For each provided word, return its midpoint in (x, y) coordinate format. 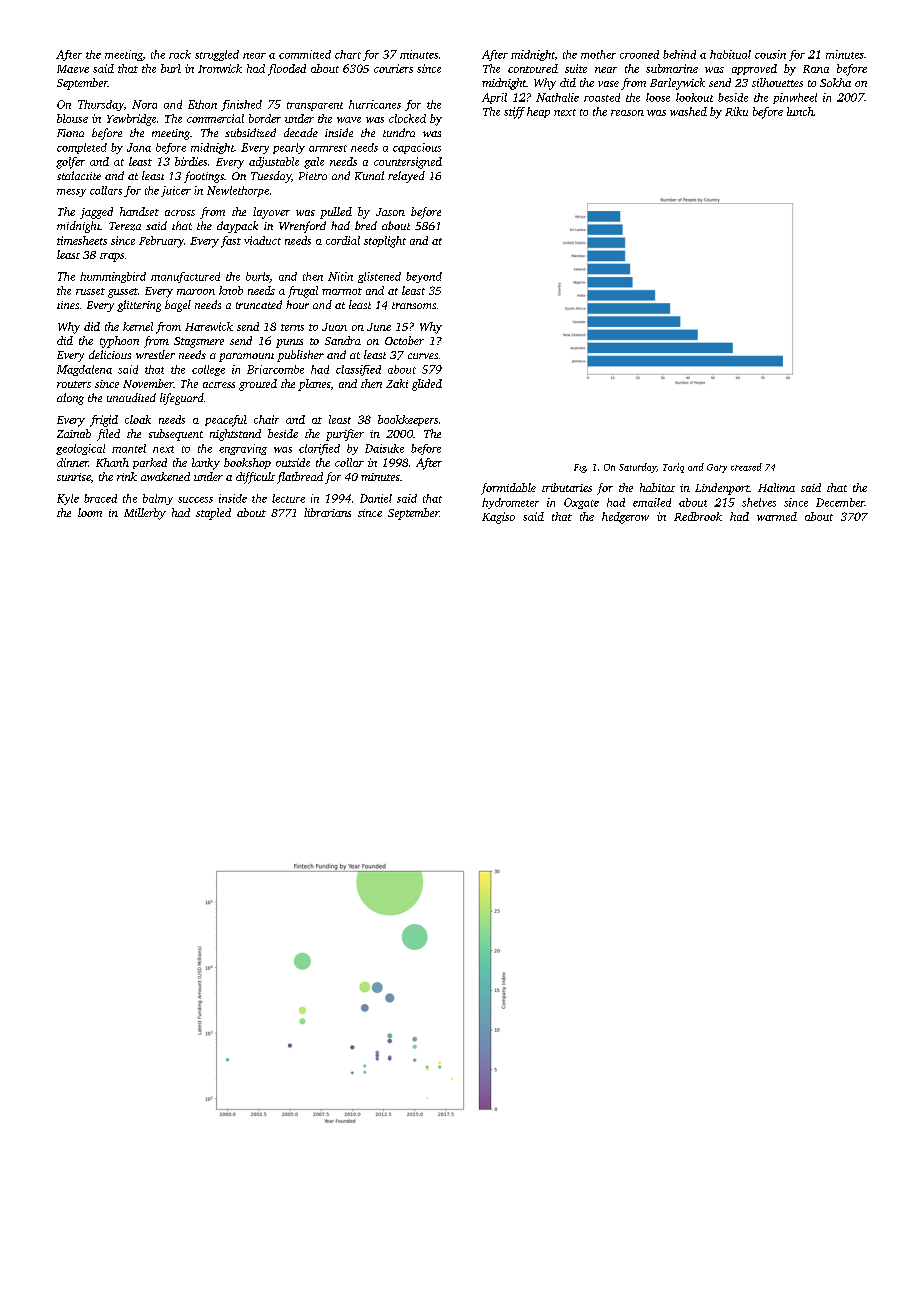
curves (423, 356)
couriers (393, 68)
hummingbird (113, 277)
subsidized (250, 132)
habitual (730, 54)
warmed (777, 516)
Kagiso (498, 518)
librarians (327, 512)
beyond (424, 277)
